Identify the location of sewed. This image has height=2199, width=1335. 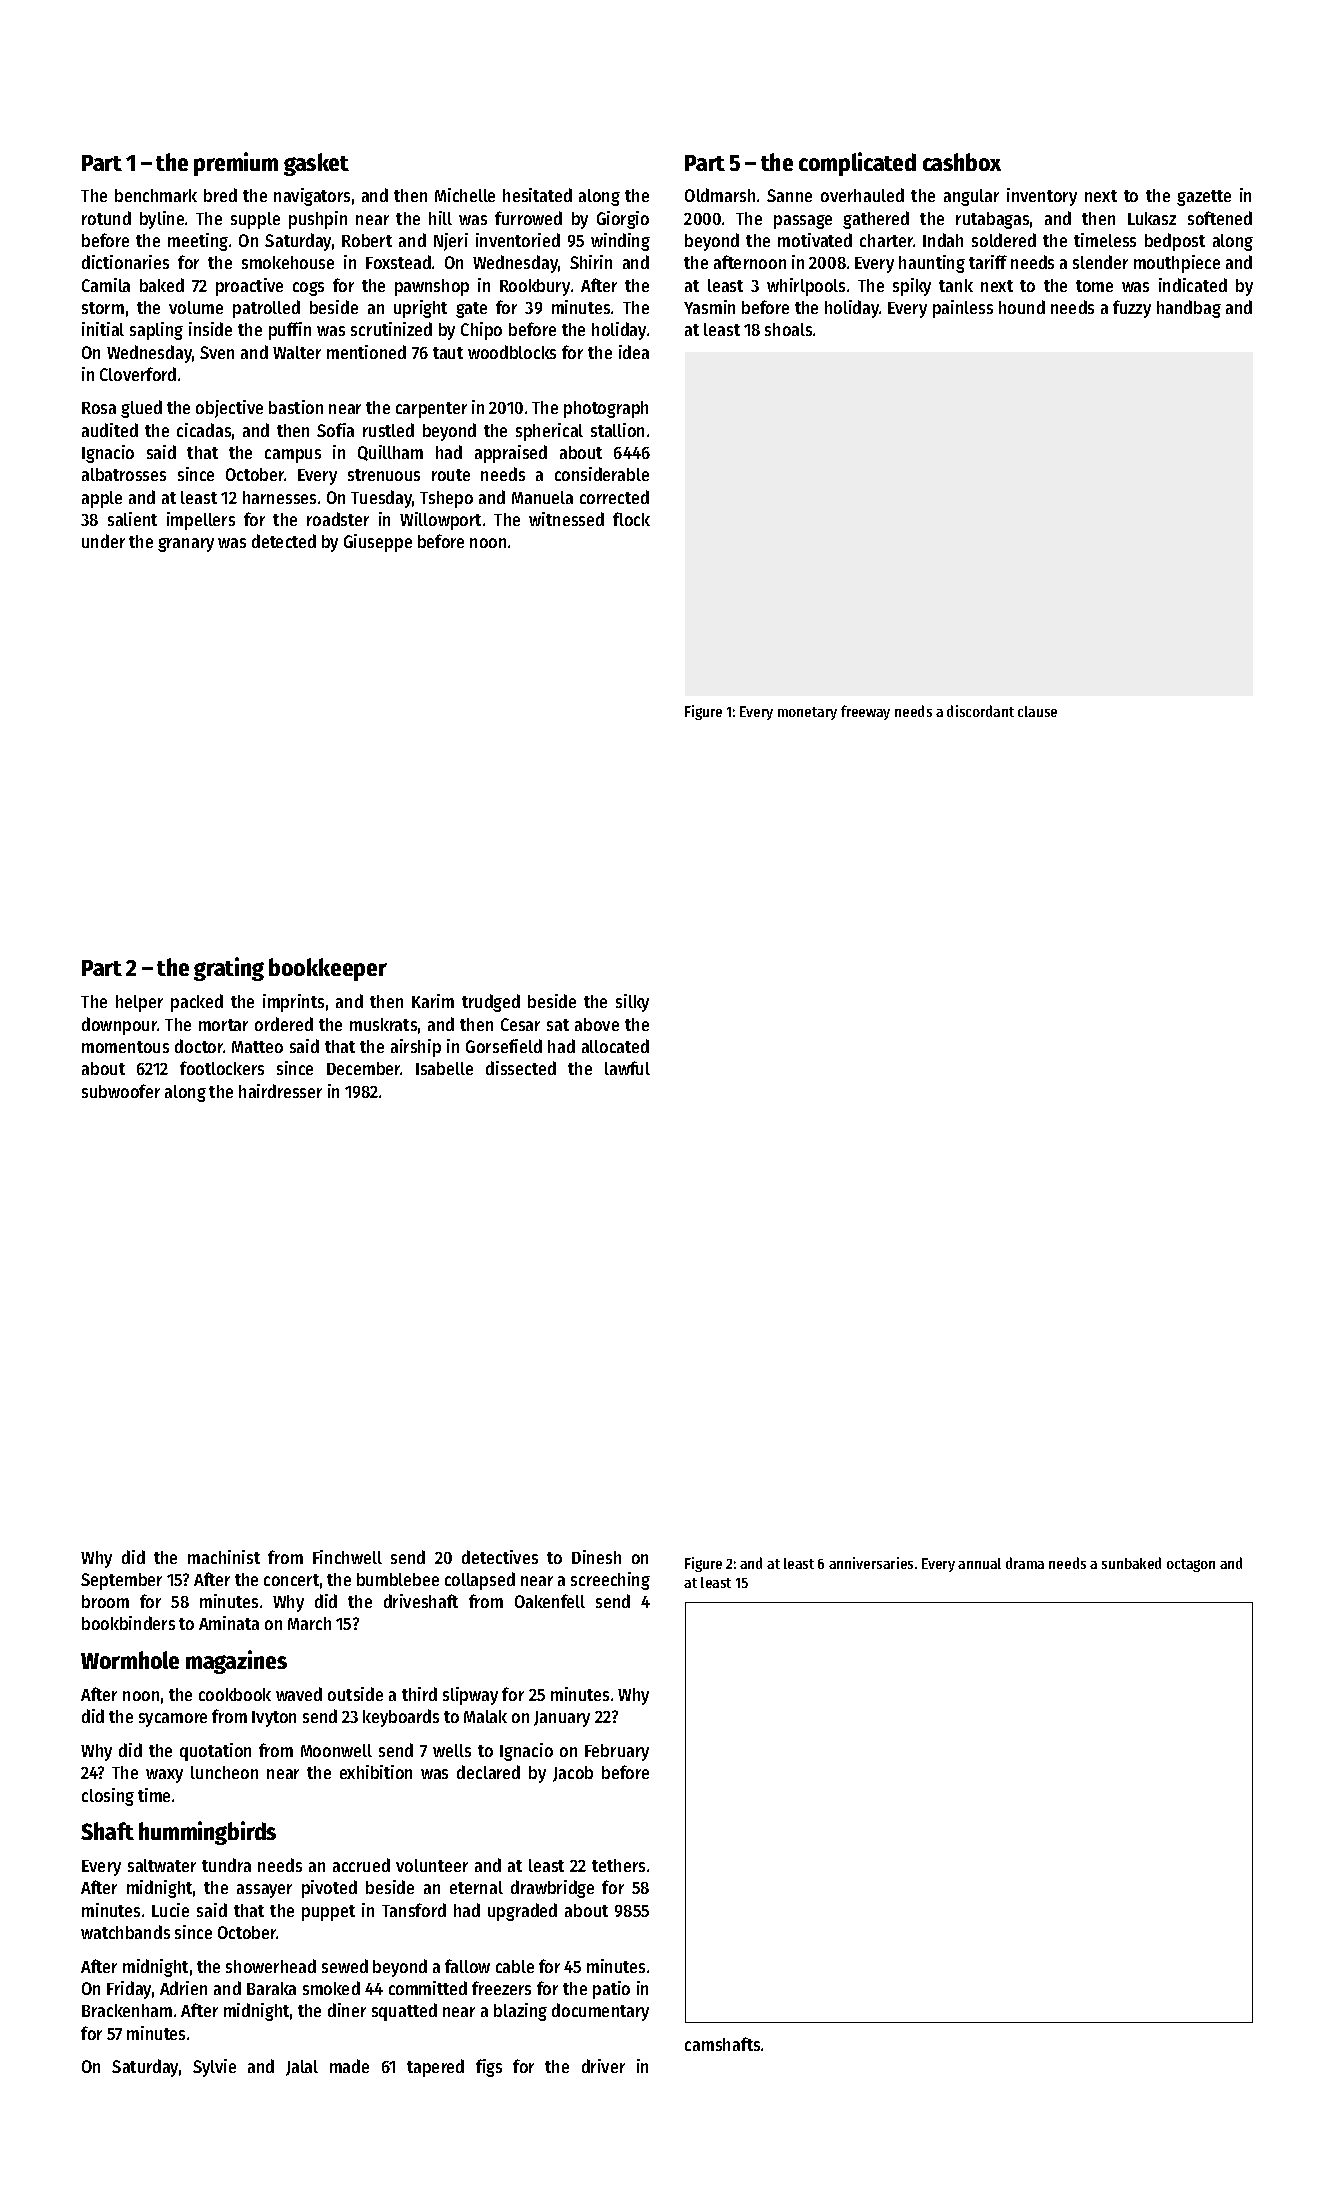
(345, 1966).
